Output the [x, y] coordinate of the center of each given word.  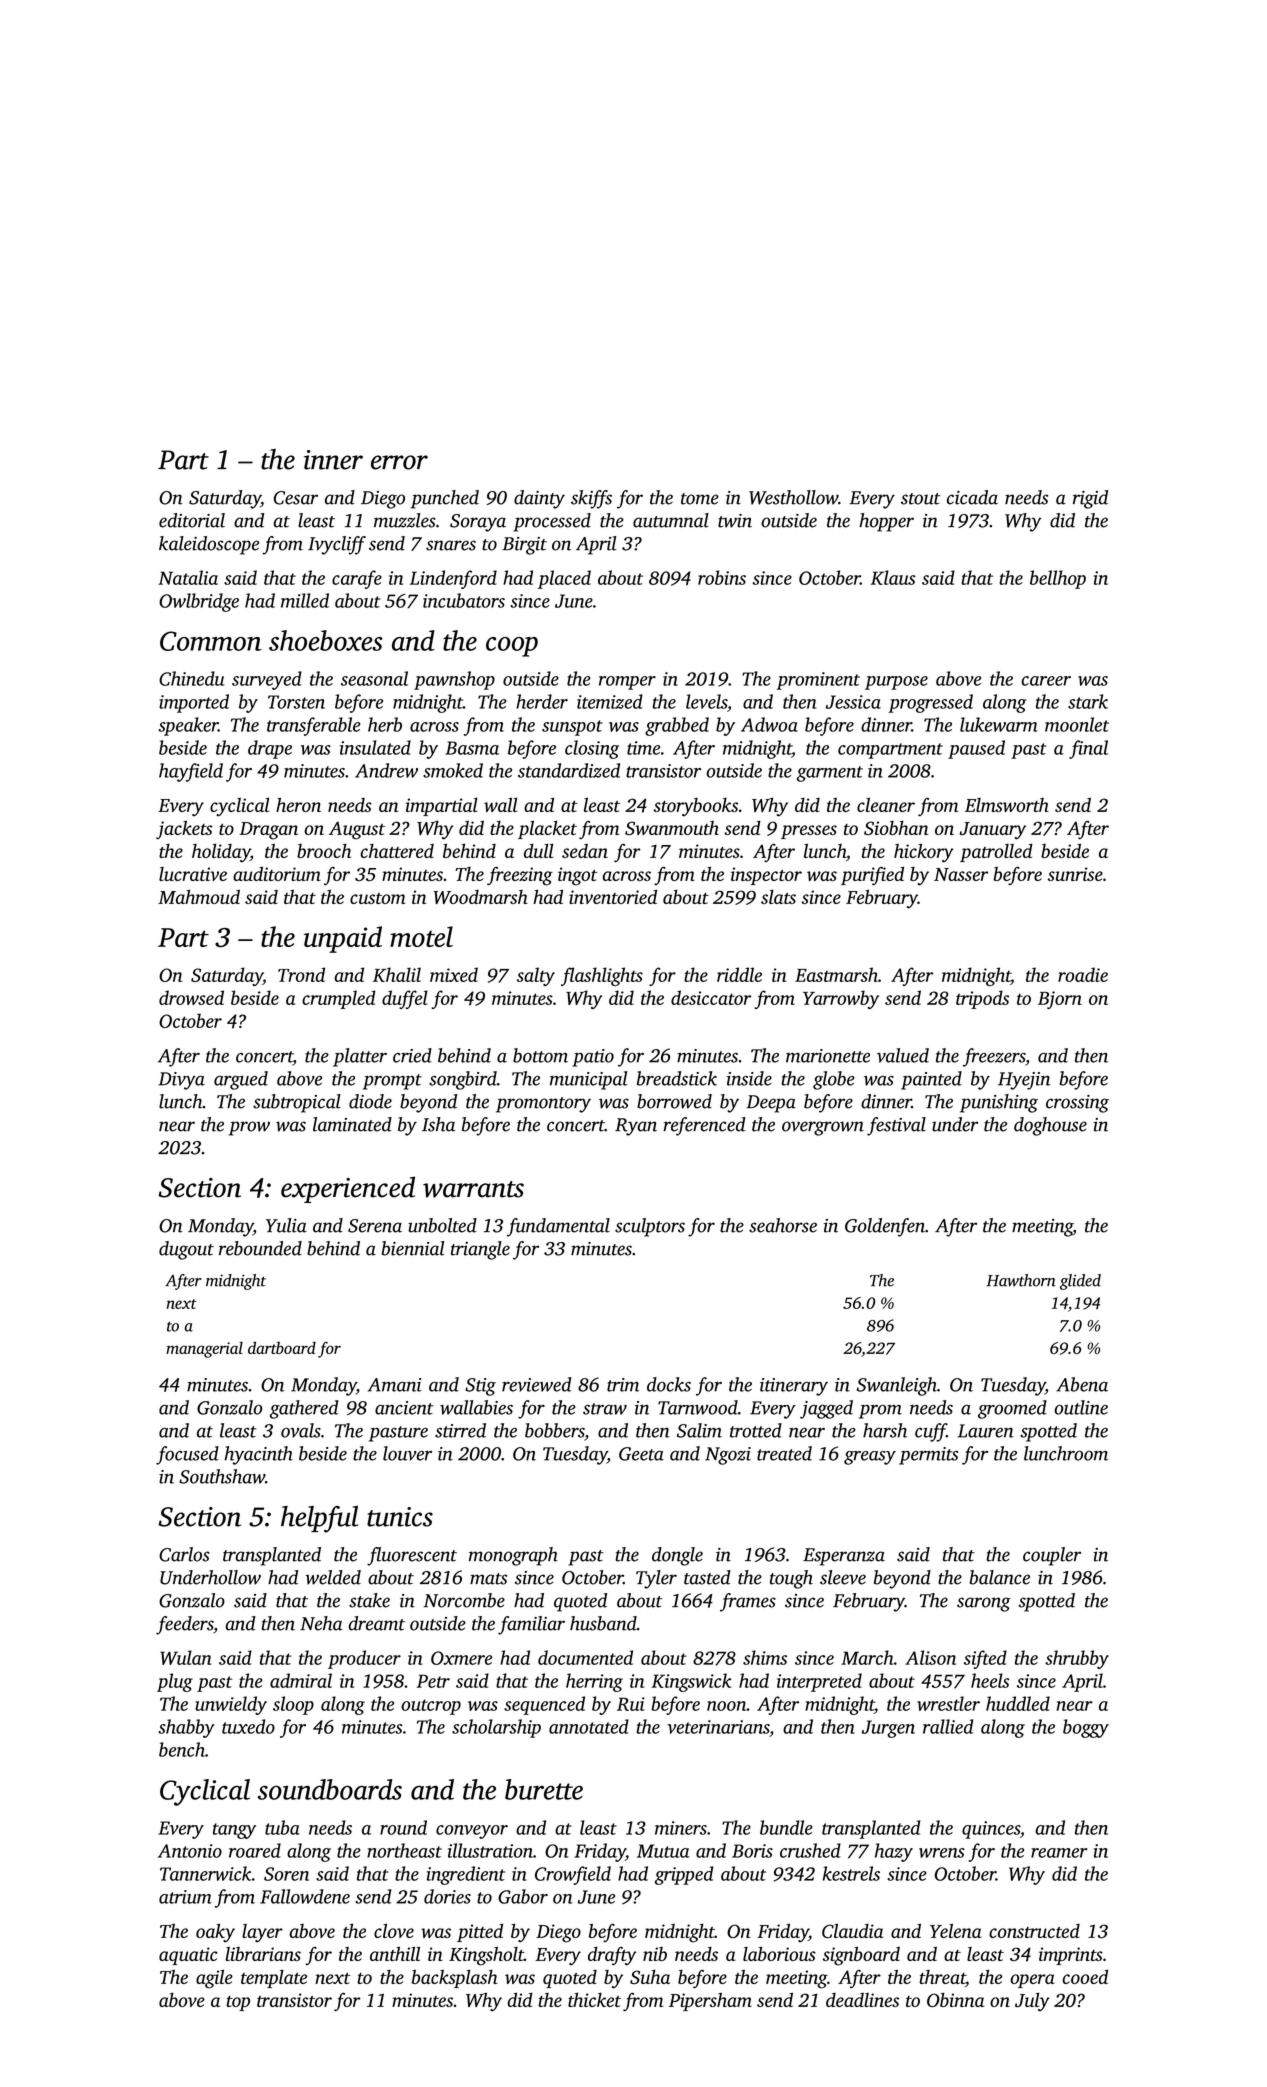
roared [255, 1850]
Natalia [188, 577]
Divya [181, 1081]
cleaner [886, 804]
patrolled [996, 853]
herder [542, 701]
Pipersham [710, 2002]
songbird [463, 1080]
